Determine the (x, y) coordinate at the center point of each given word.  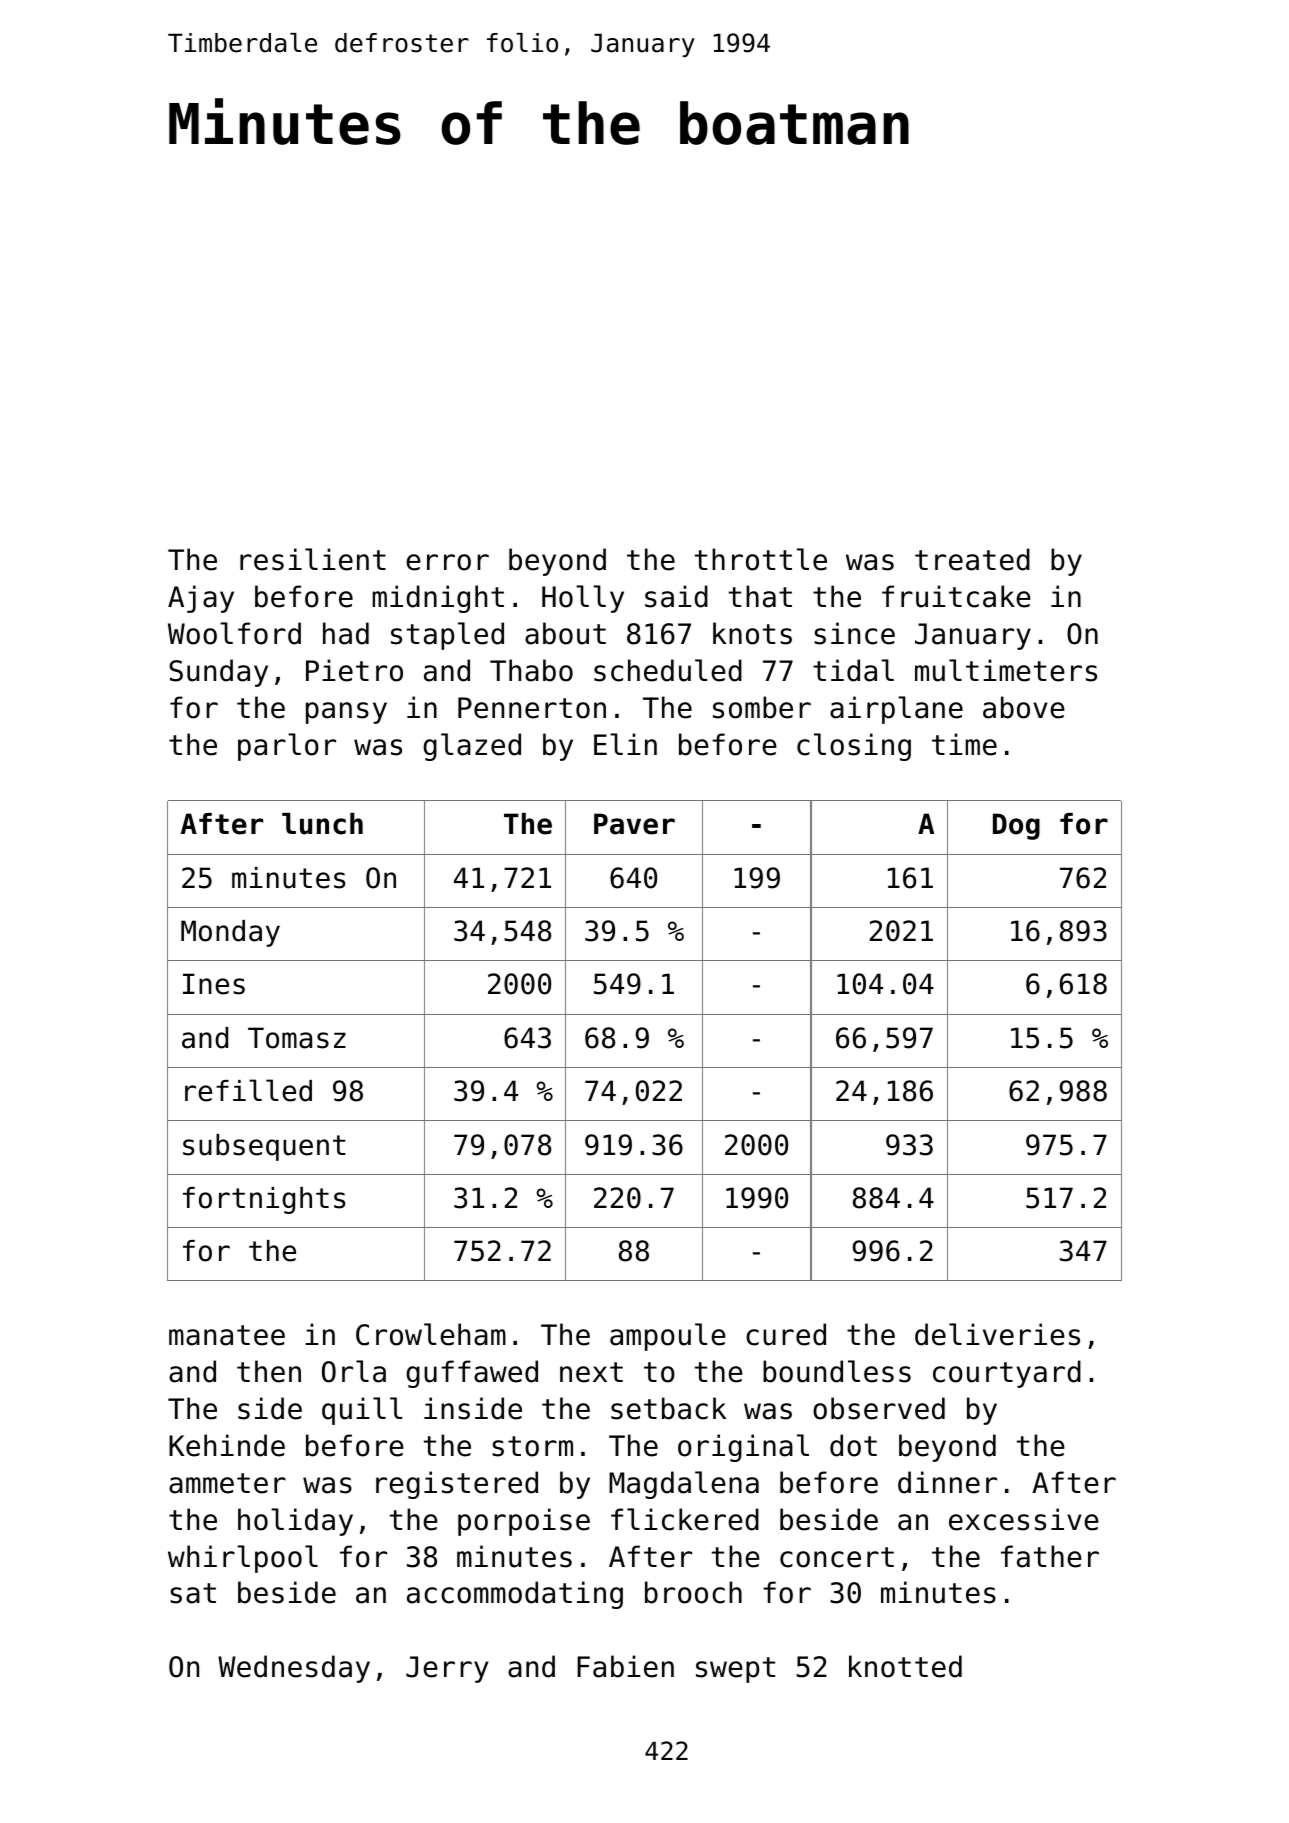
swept (735, 1670)
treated (972, 559)
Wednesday (294, 1669)
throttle (761, 559)
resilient (313, 559)
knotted (905, 1666)
